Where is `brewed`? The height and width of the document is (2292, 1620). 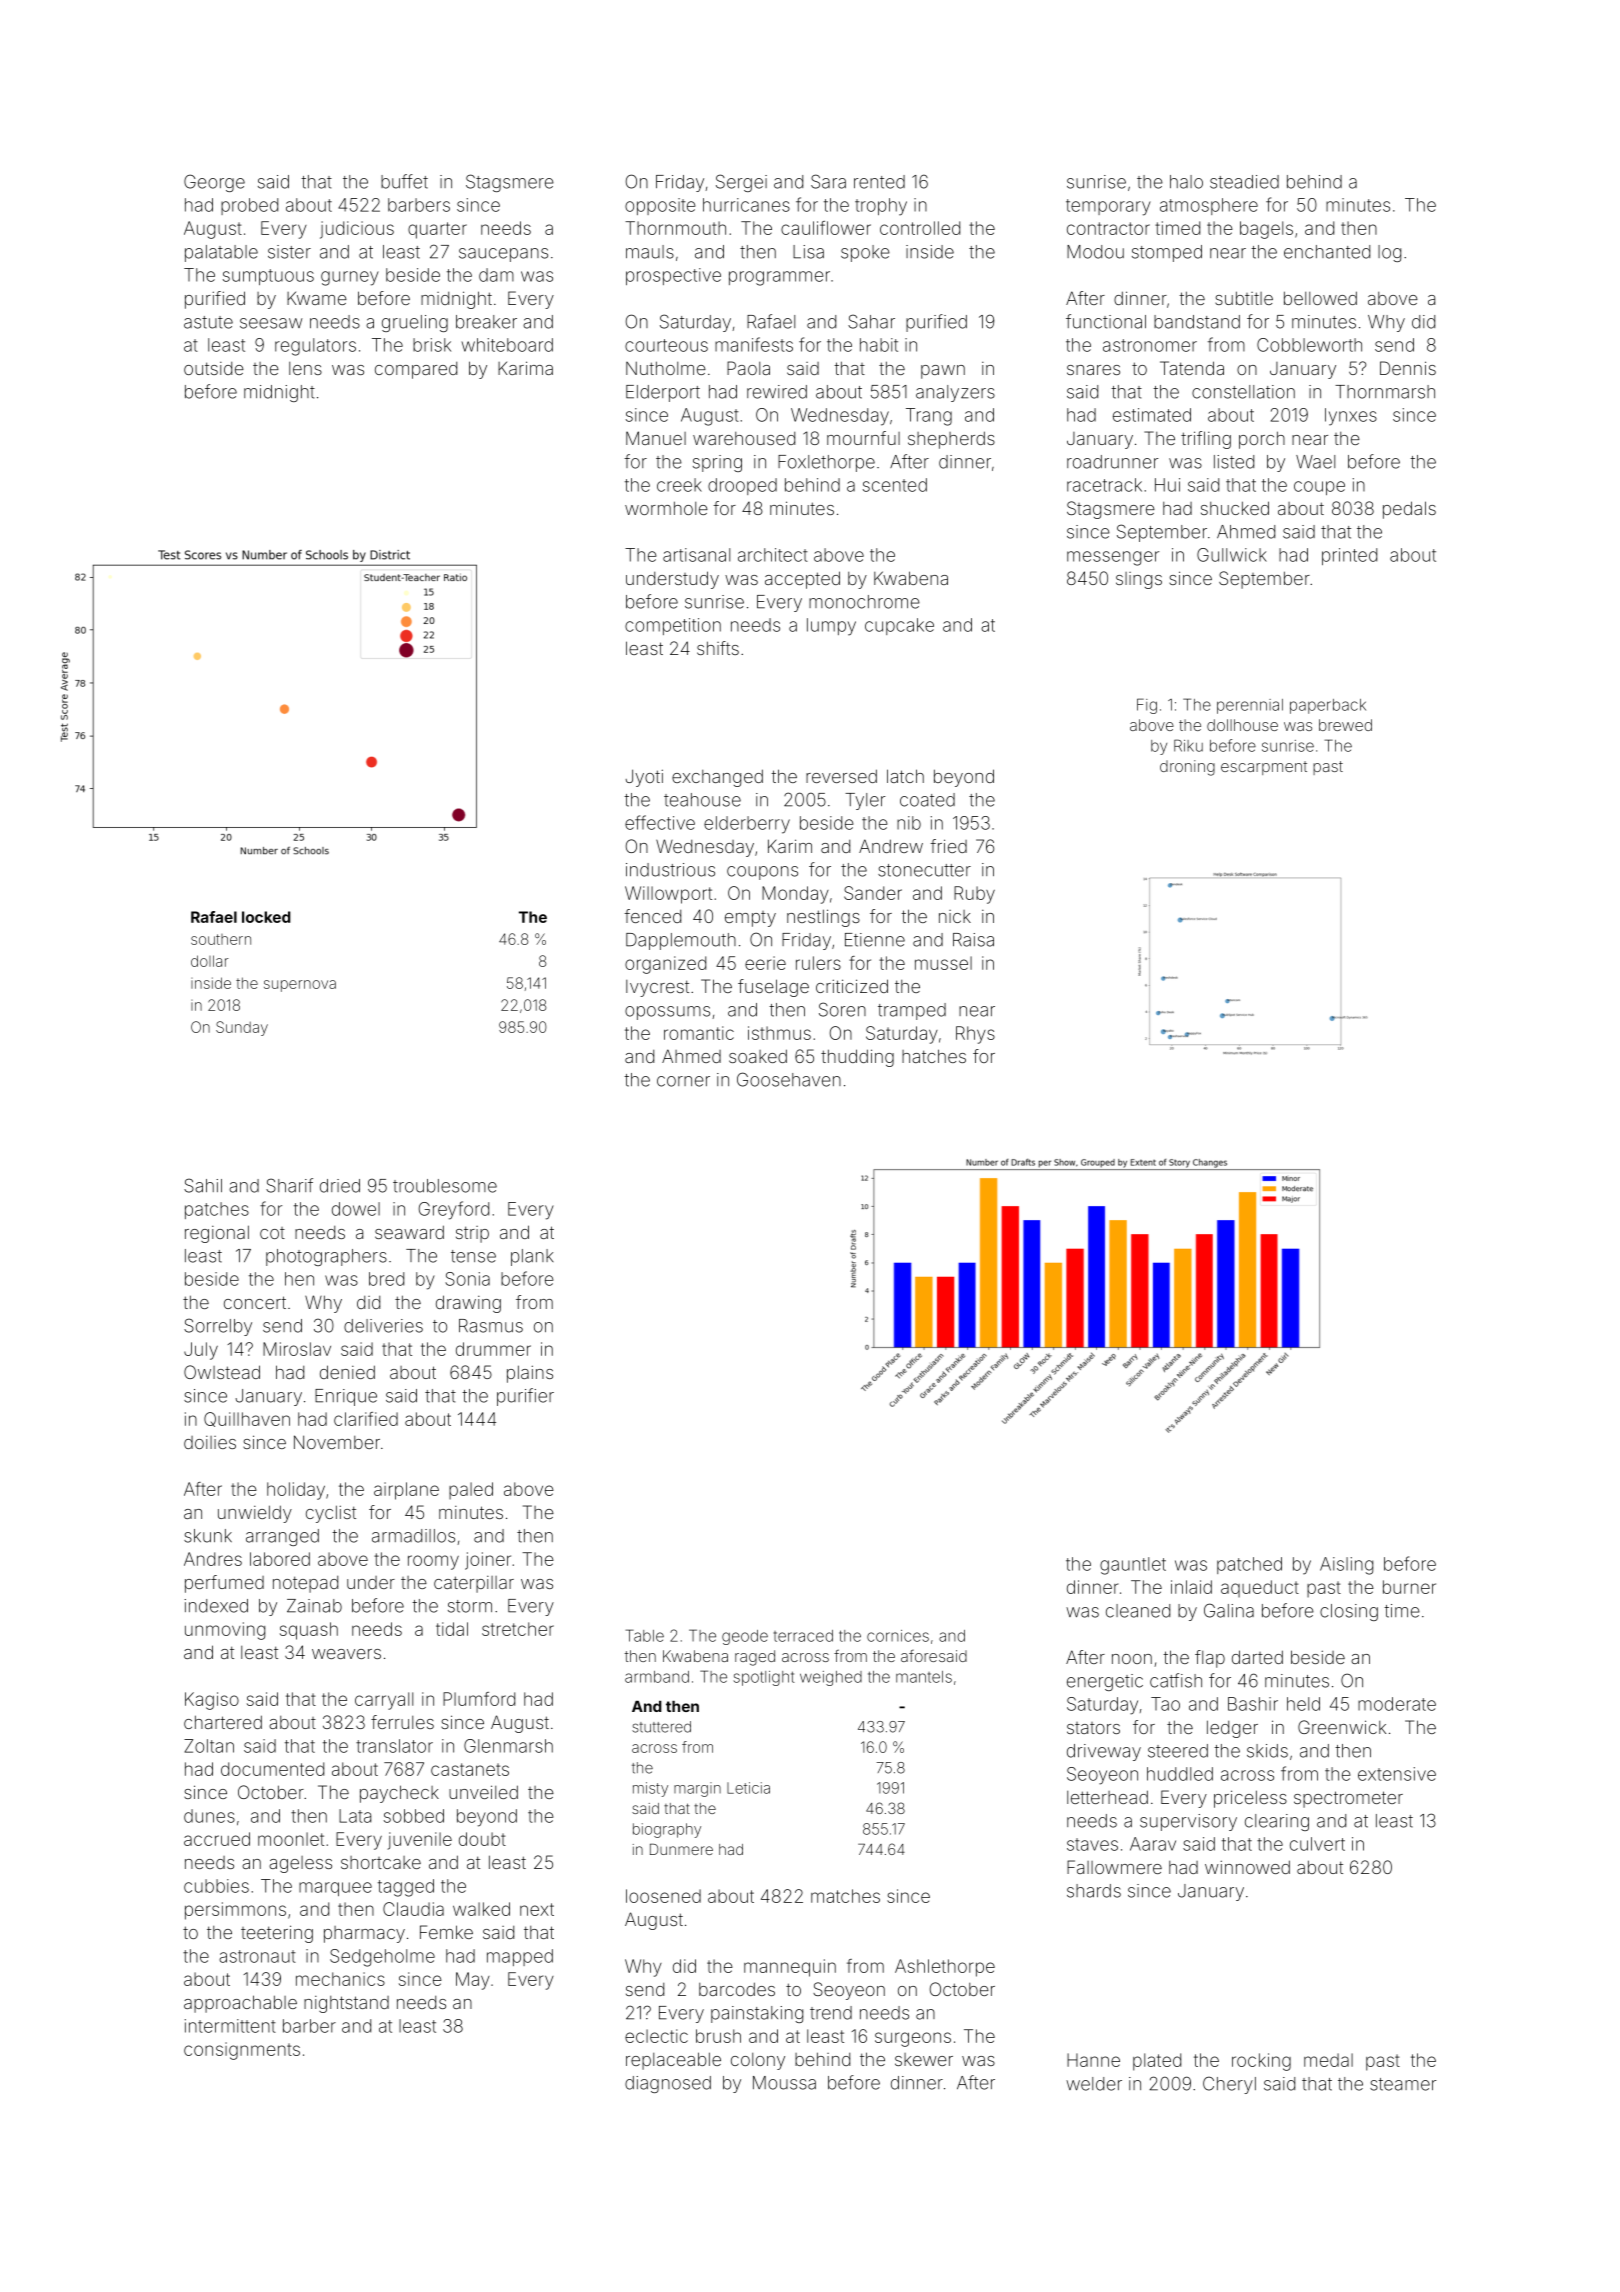
brewed is located at coordinates (1345, 725).
